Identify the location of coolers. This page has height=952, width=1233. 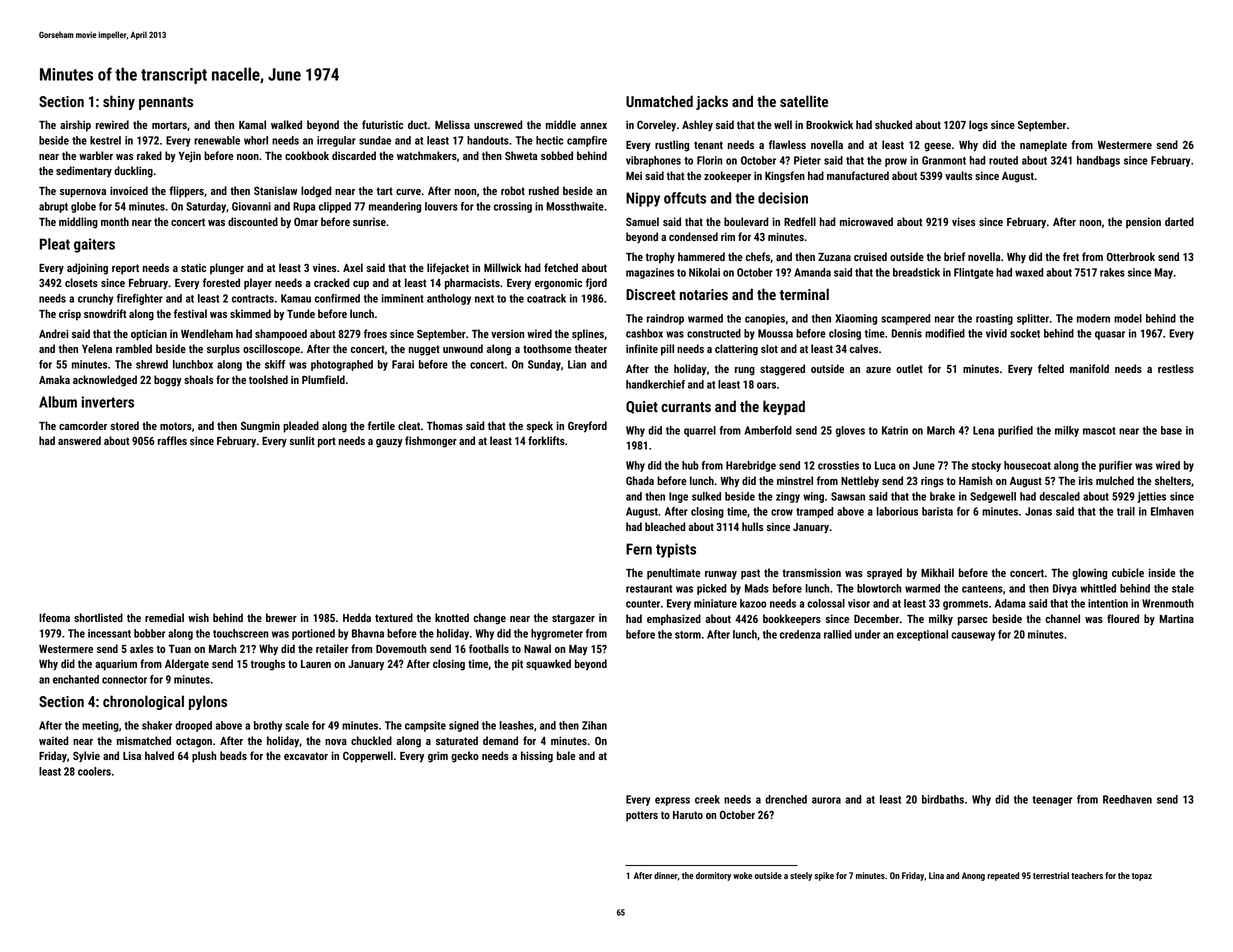
(94, 771).
